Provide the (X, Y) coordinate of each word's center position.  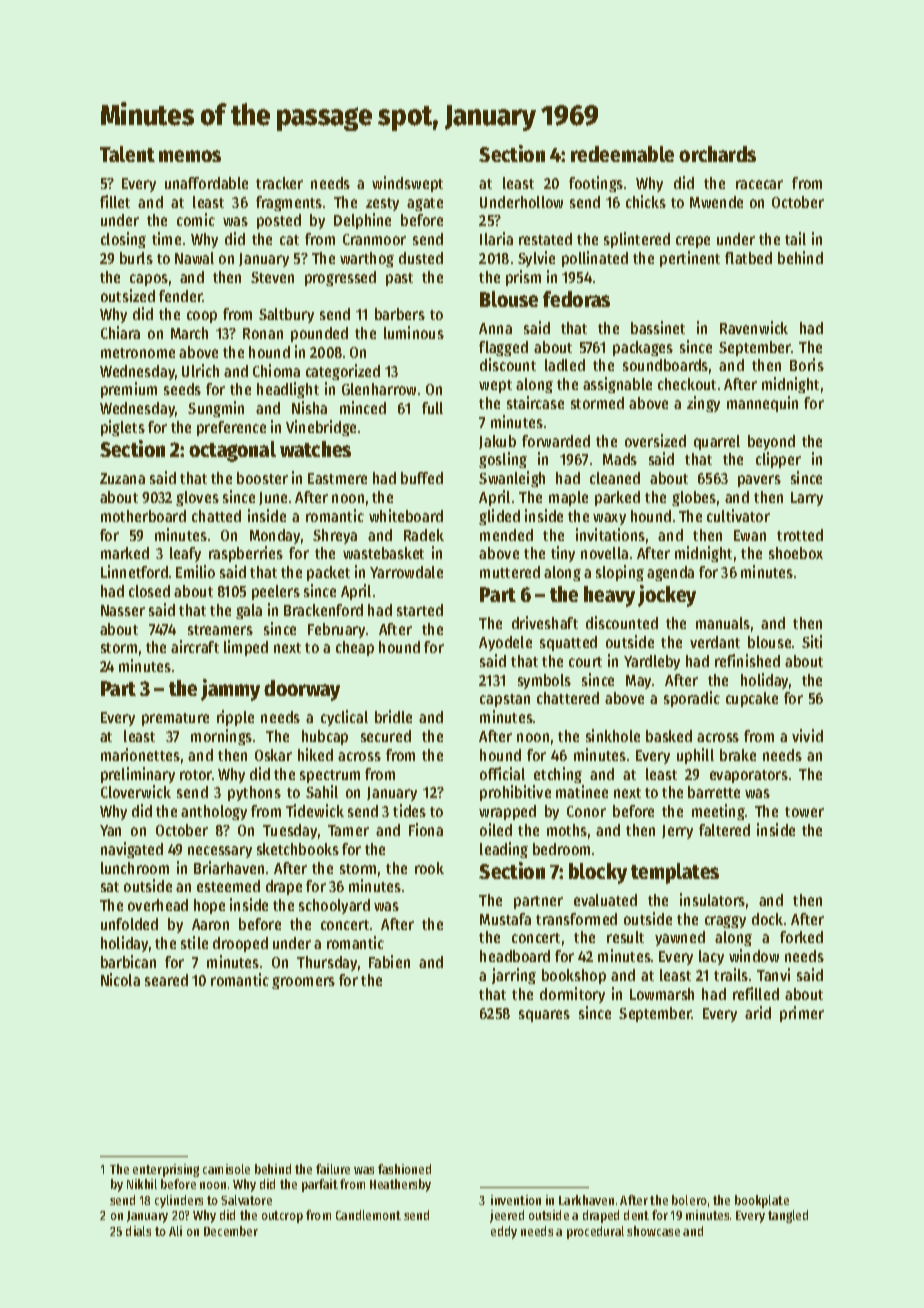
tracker (279, 183)
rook (429, 868)
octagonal (232, 451)
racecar (759, 184)
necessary (220, 852)
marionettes (140, 754)
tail (795, 238)
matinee (582, 791)
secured (386, 736)
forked (801, 937)
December (231, 1231)
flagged (503, 348)
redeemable (622, 154)
